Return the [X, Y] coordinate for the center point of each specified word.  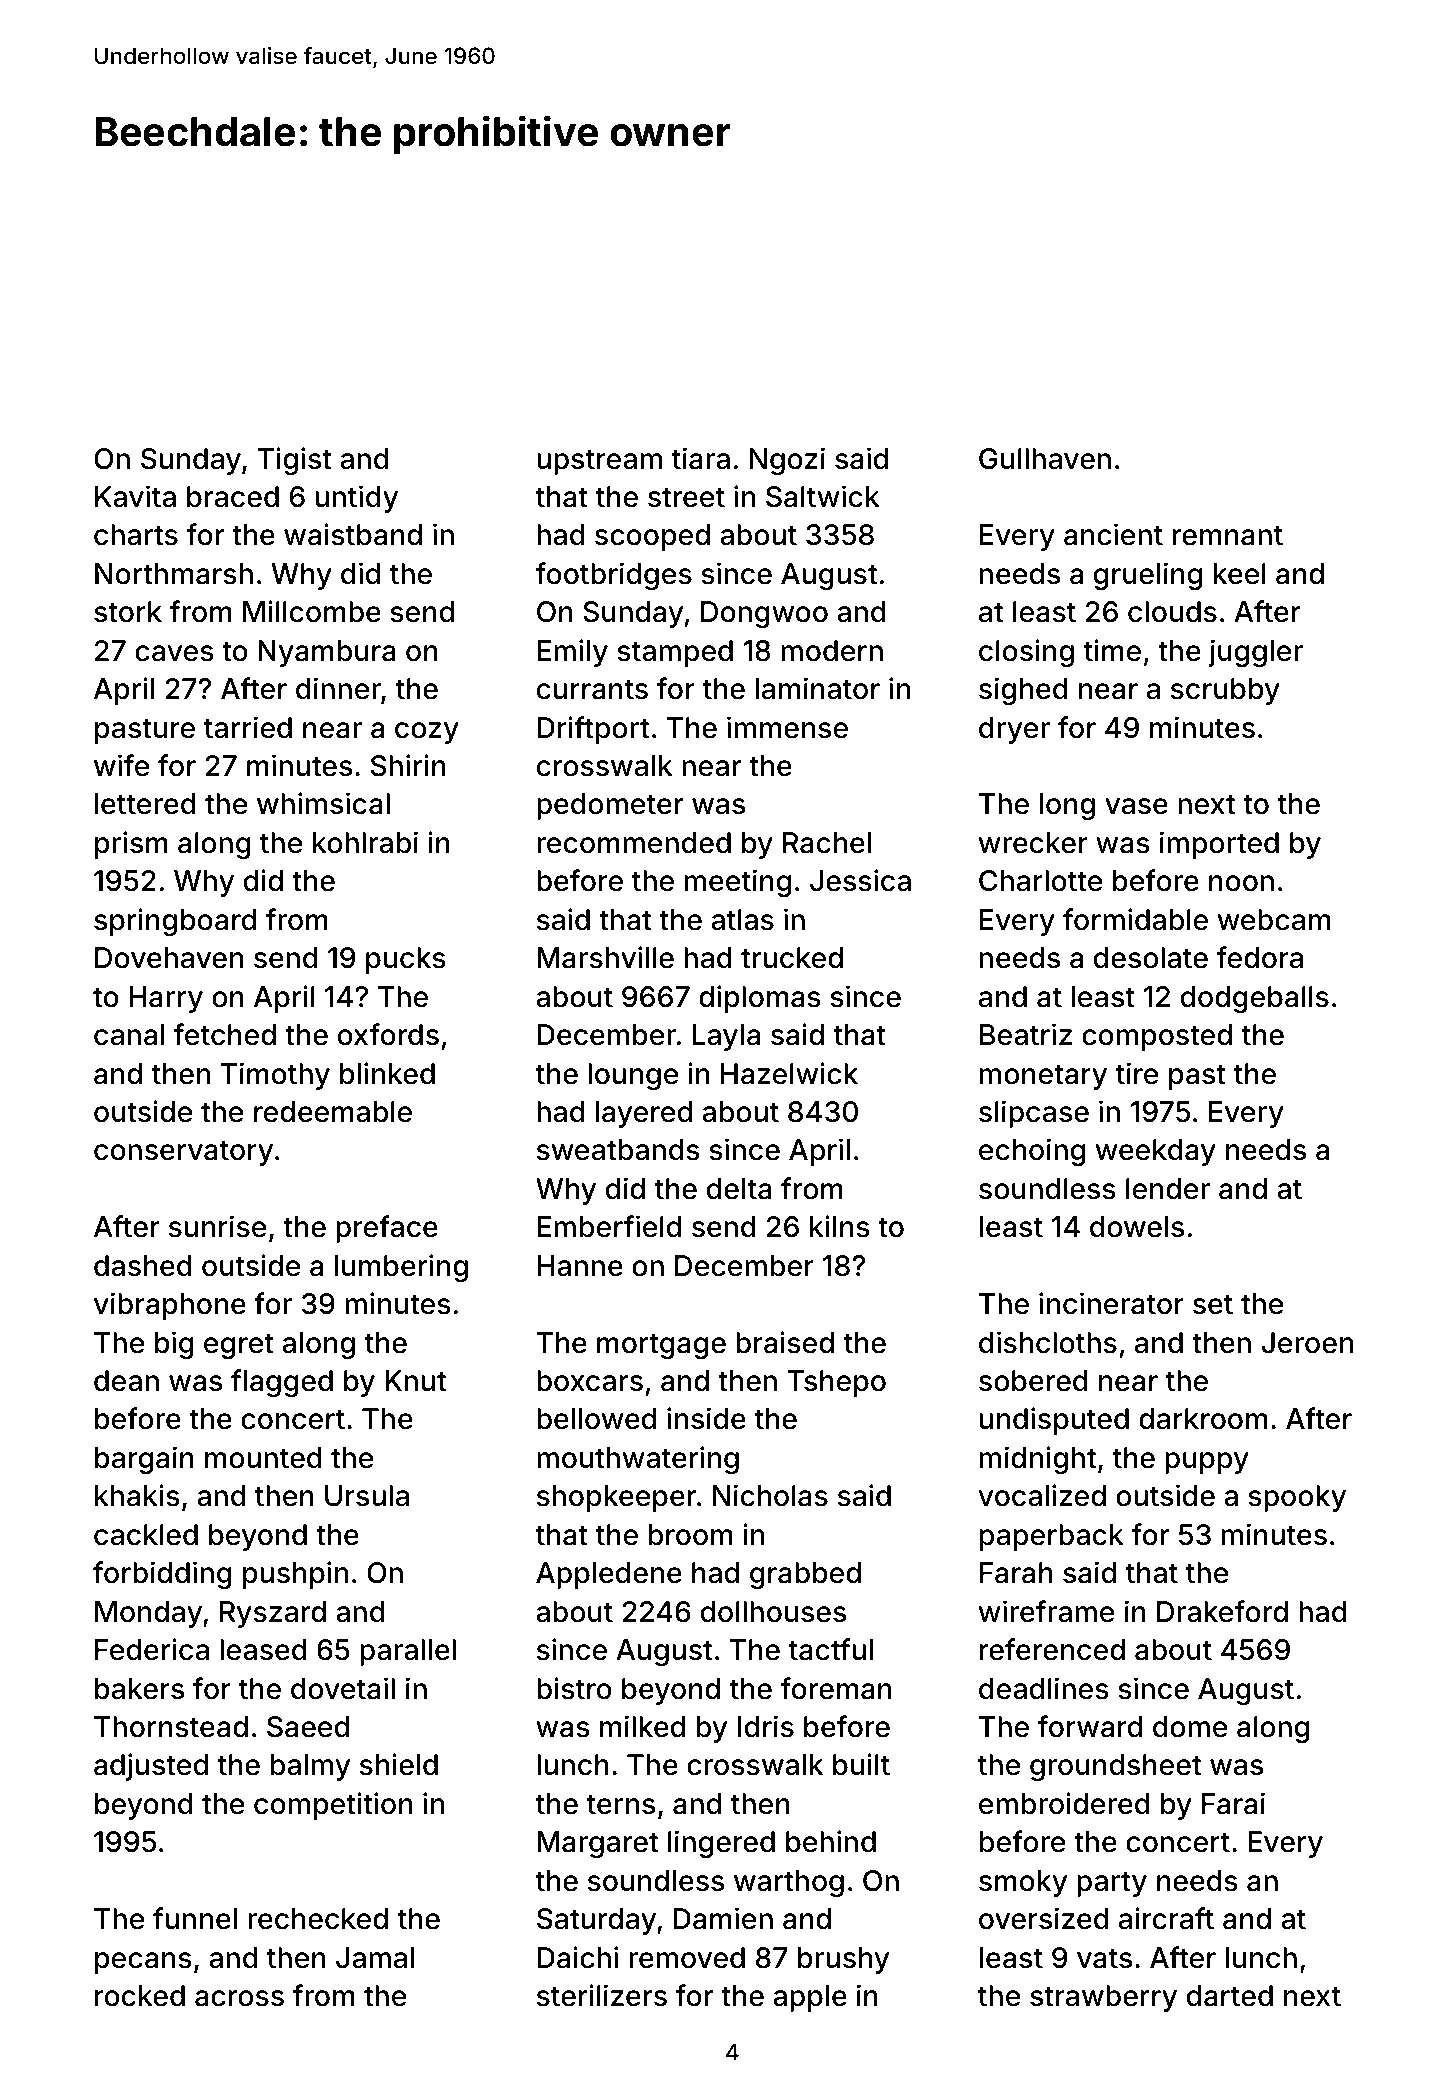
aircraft [1166, 1918]
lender [1168, 1189]
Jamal [375, 1958]
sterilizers [602, 1995]
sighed [1023, 691]
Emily [573, 653]
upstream [599, 462]
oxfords [388, 1034]
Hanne [580, 1266]
